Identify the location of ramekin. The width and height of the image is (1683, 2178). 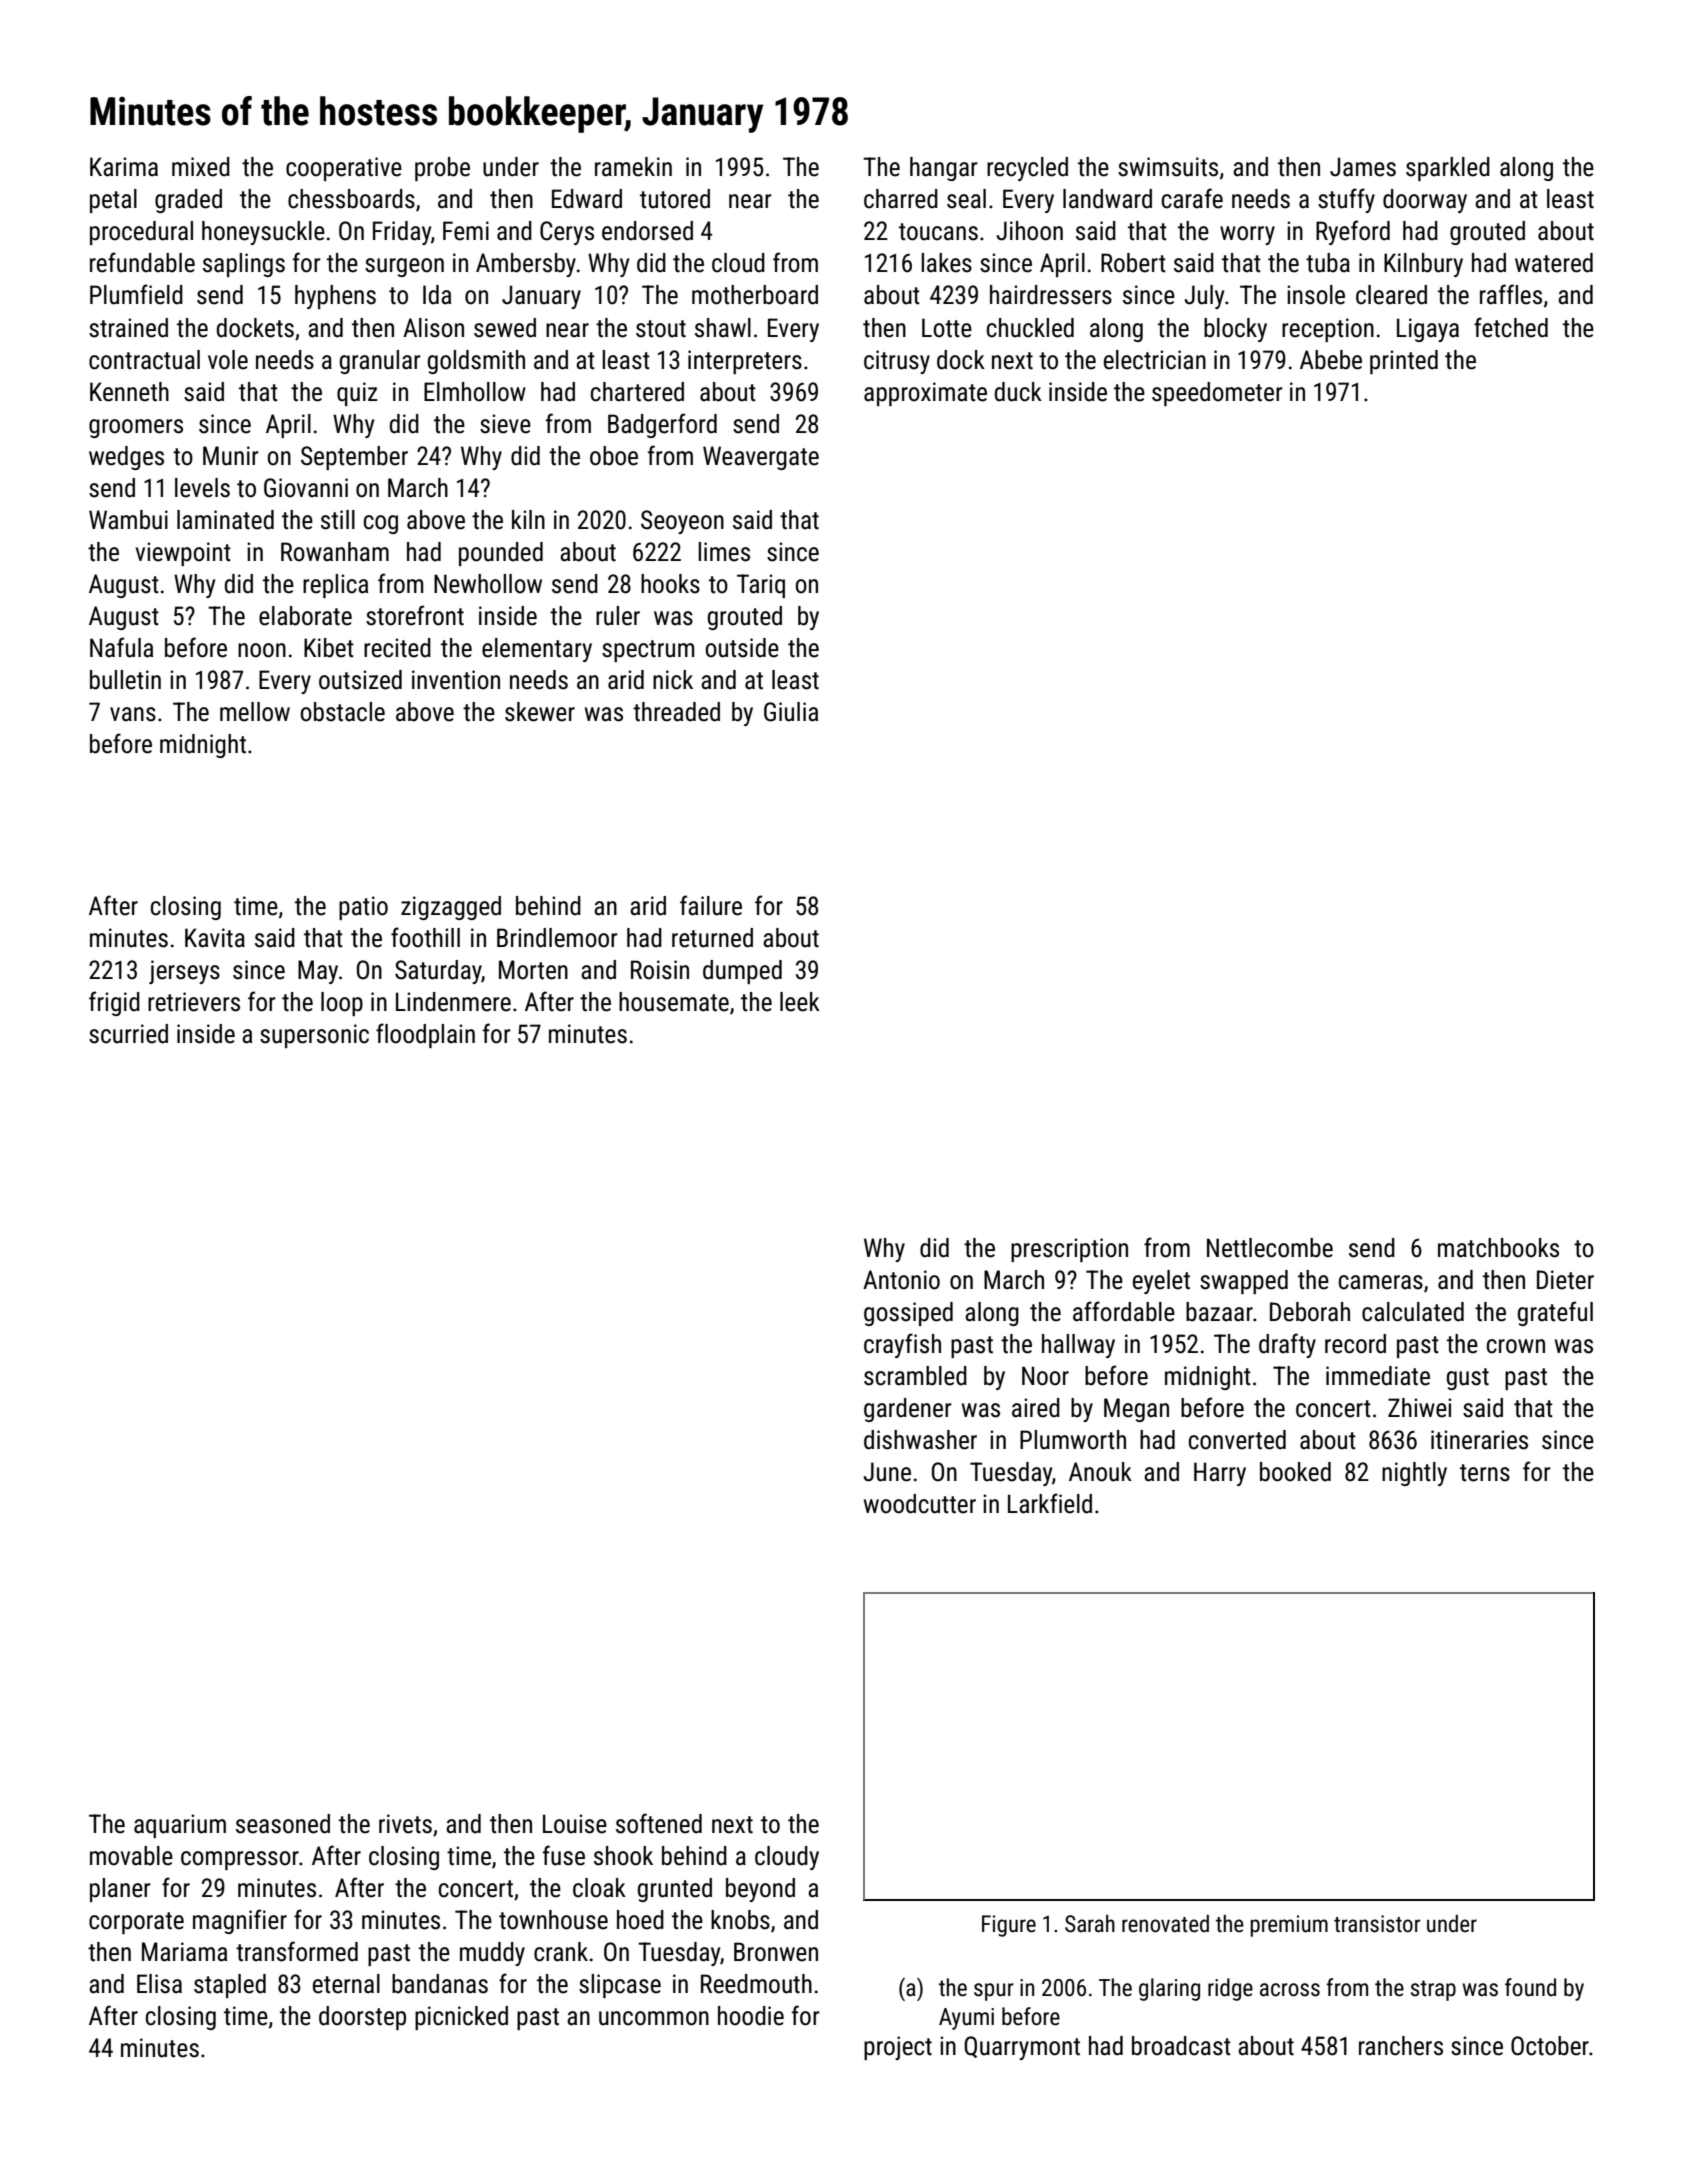
(633, 167).
